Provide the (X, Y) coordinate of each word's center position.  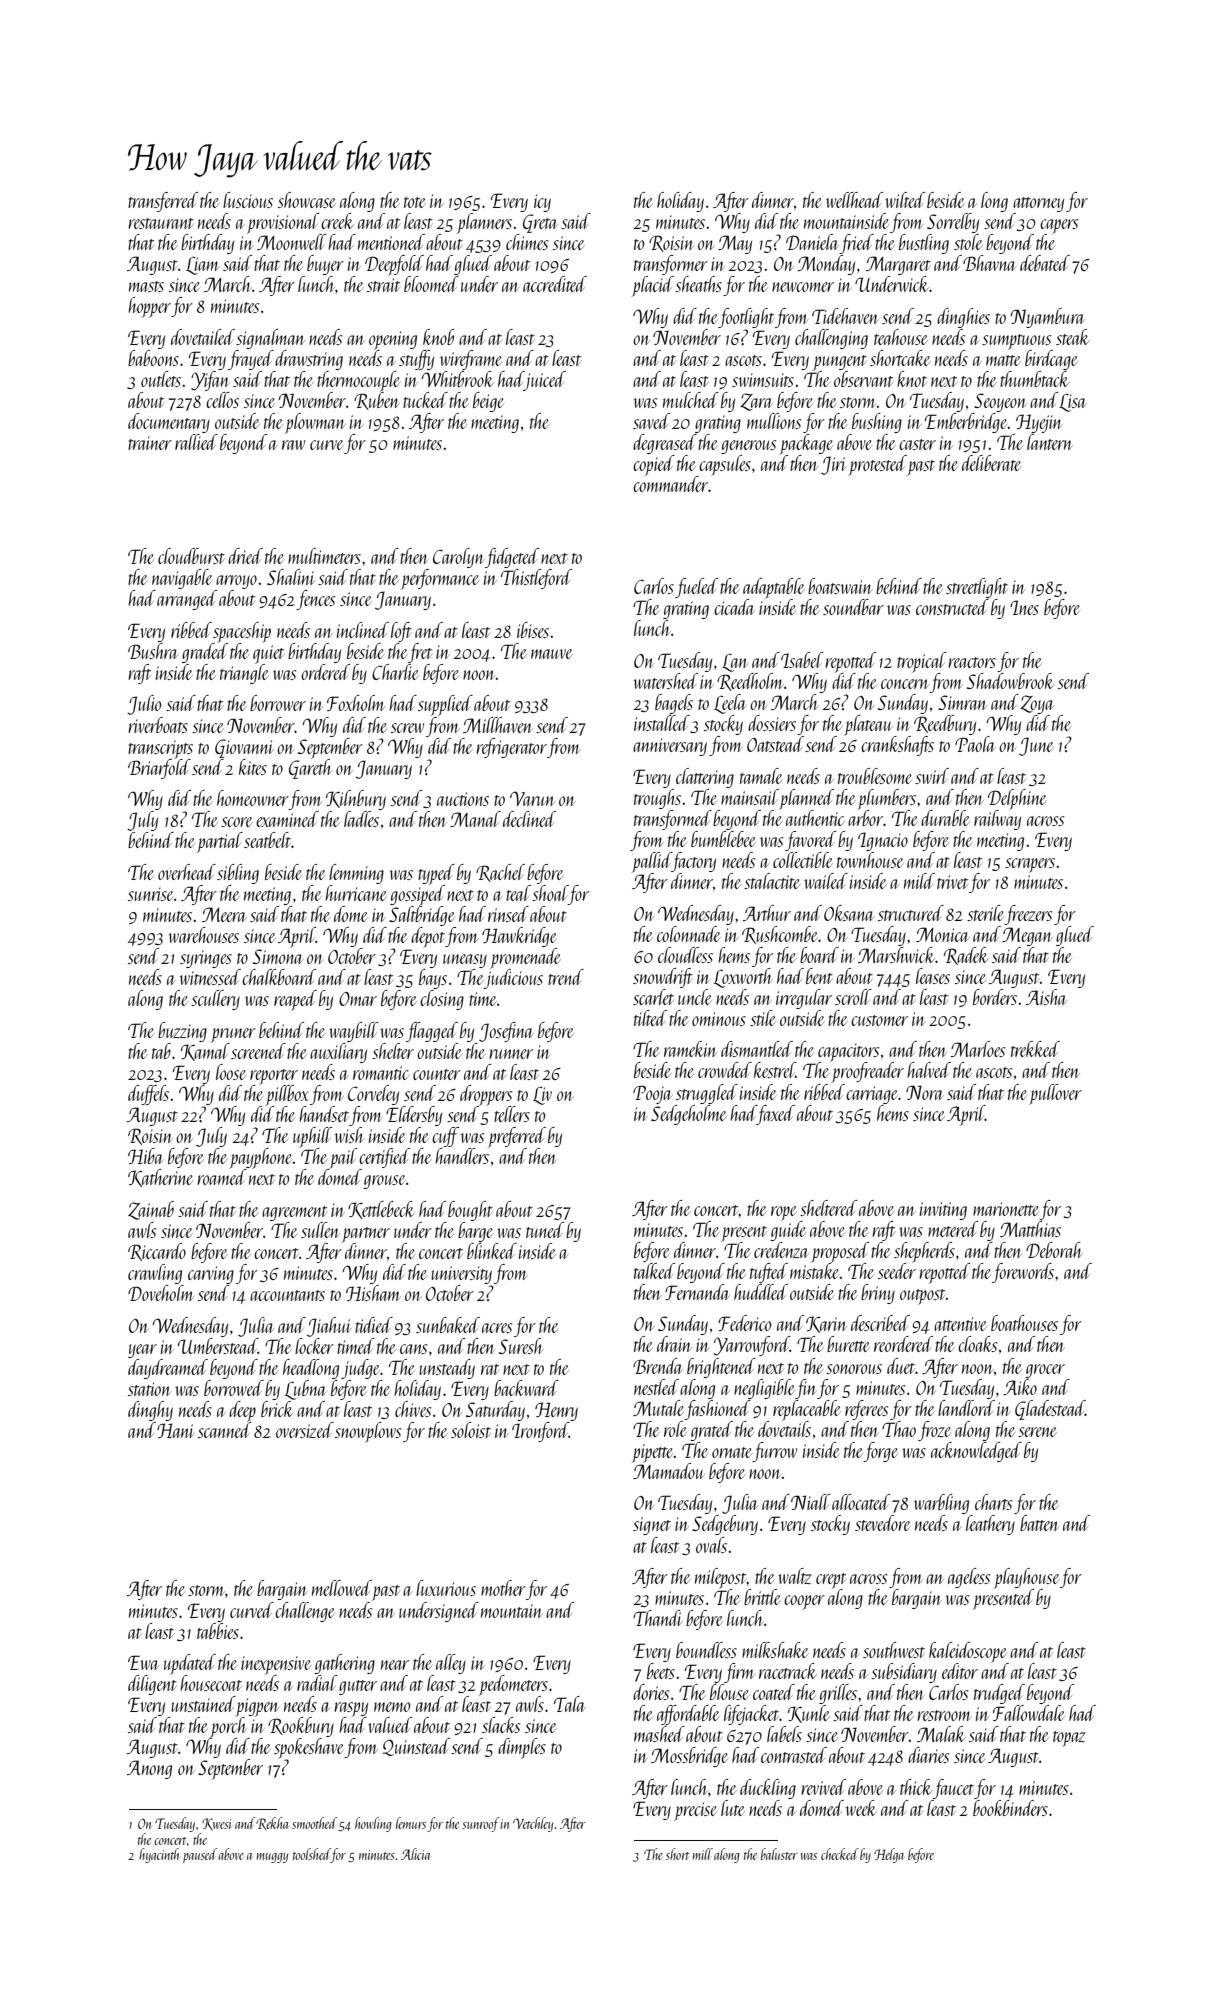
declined (529, 819)
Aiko (1020, 1387)
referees (866, 1410)
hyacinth (159, 1855)
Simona (278, 956)
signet (652, 1526)
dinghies (963, 318)
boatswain (840, 586)
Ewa (143, 1662)
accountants (287, 1295)
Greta (540, 223)
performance (440, 579)
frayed (251, 360)
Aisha (1046, 997)
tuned (545, 1230)
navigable (182, 579)
